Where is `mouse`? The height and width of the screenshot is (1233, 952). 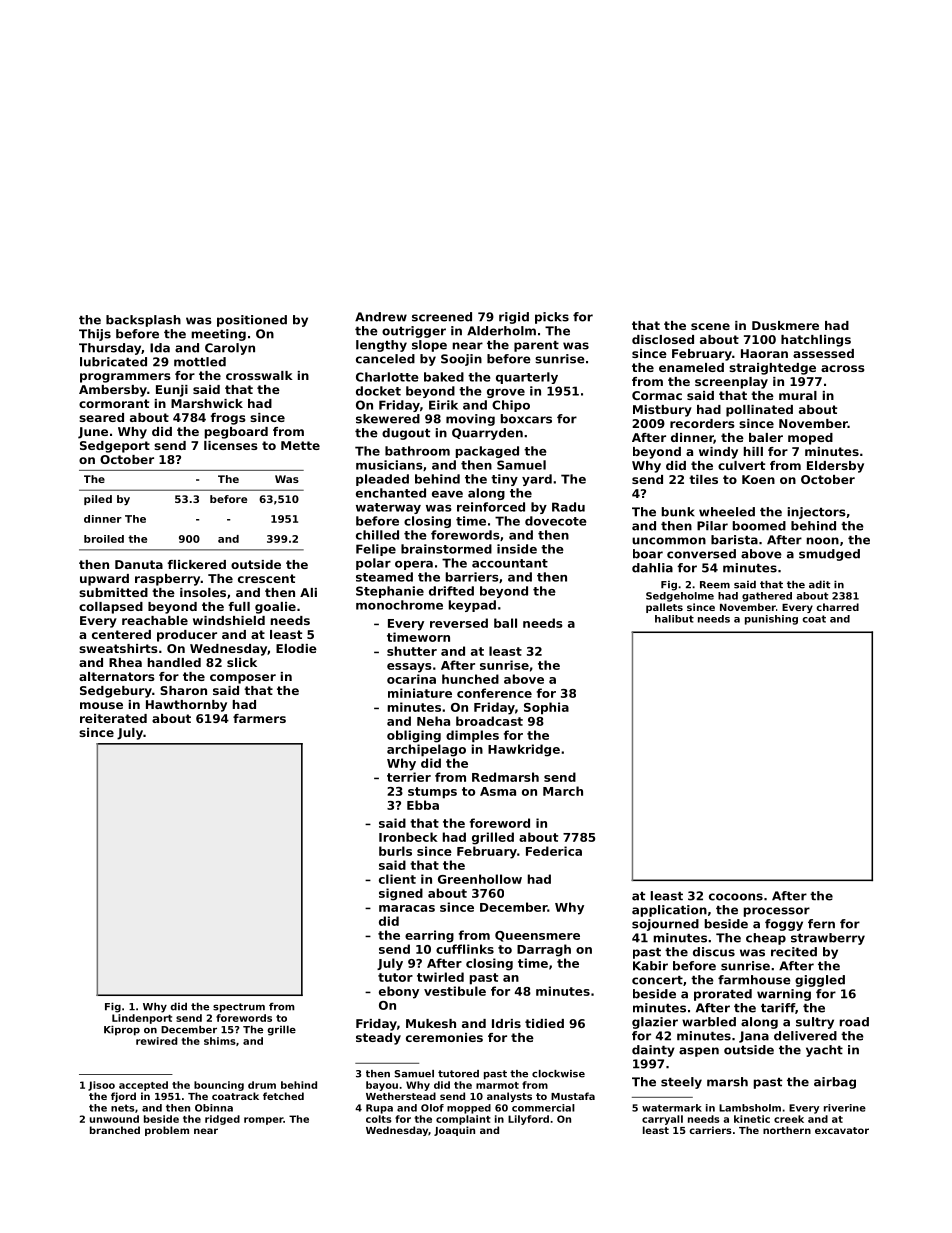
mouse is located at coordinates (101, 705).
